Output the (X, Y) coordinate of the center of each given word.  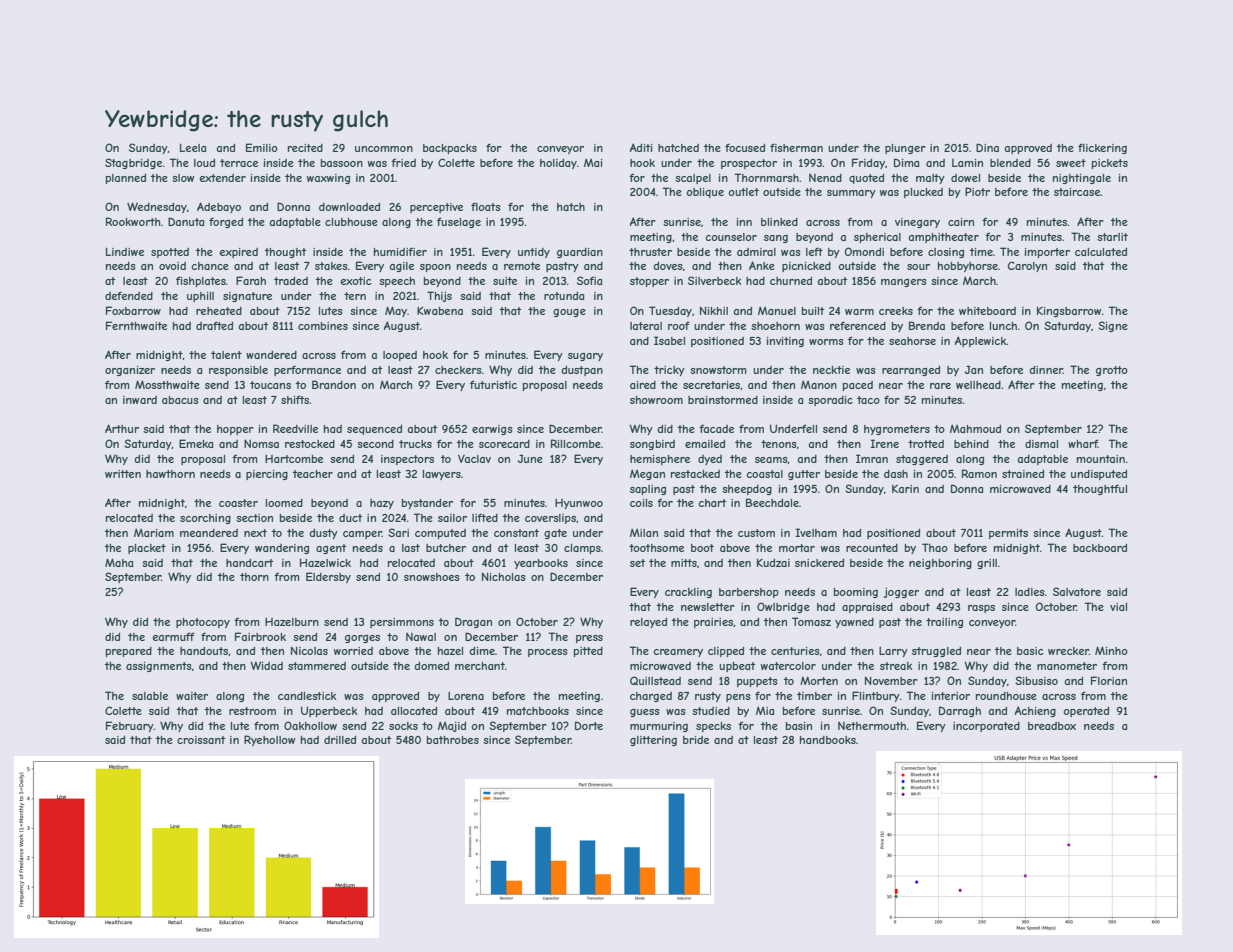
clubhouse (351, 222)
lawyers (442, 475)
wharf (1083, 443)
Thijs (439, 296)
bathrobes (453, 740)
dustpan (582, 371)
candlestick (307, 696)
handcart (249, 563)
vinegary (917, 223)
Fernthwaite (136, 325)
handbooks (828, 740)
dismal (1041, 444)
